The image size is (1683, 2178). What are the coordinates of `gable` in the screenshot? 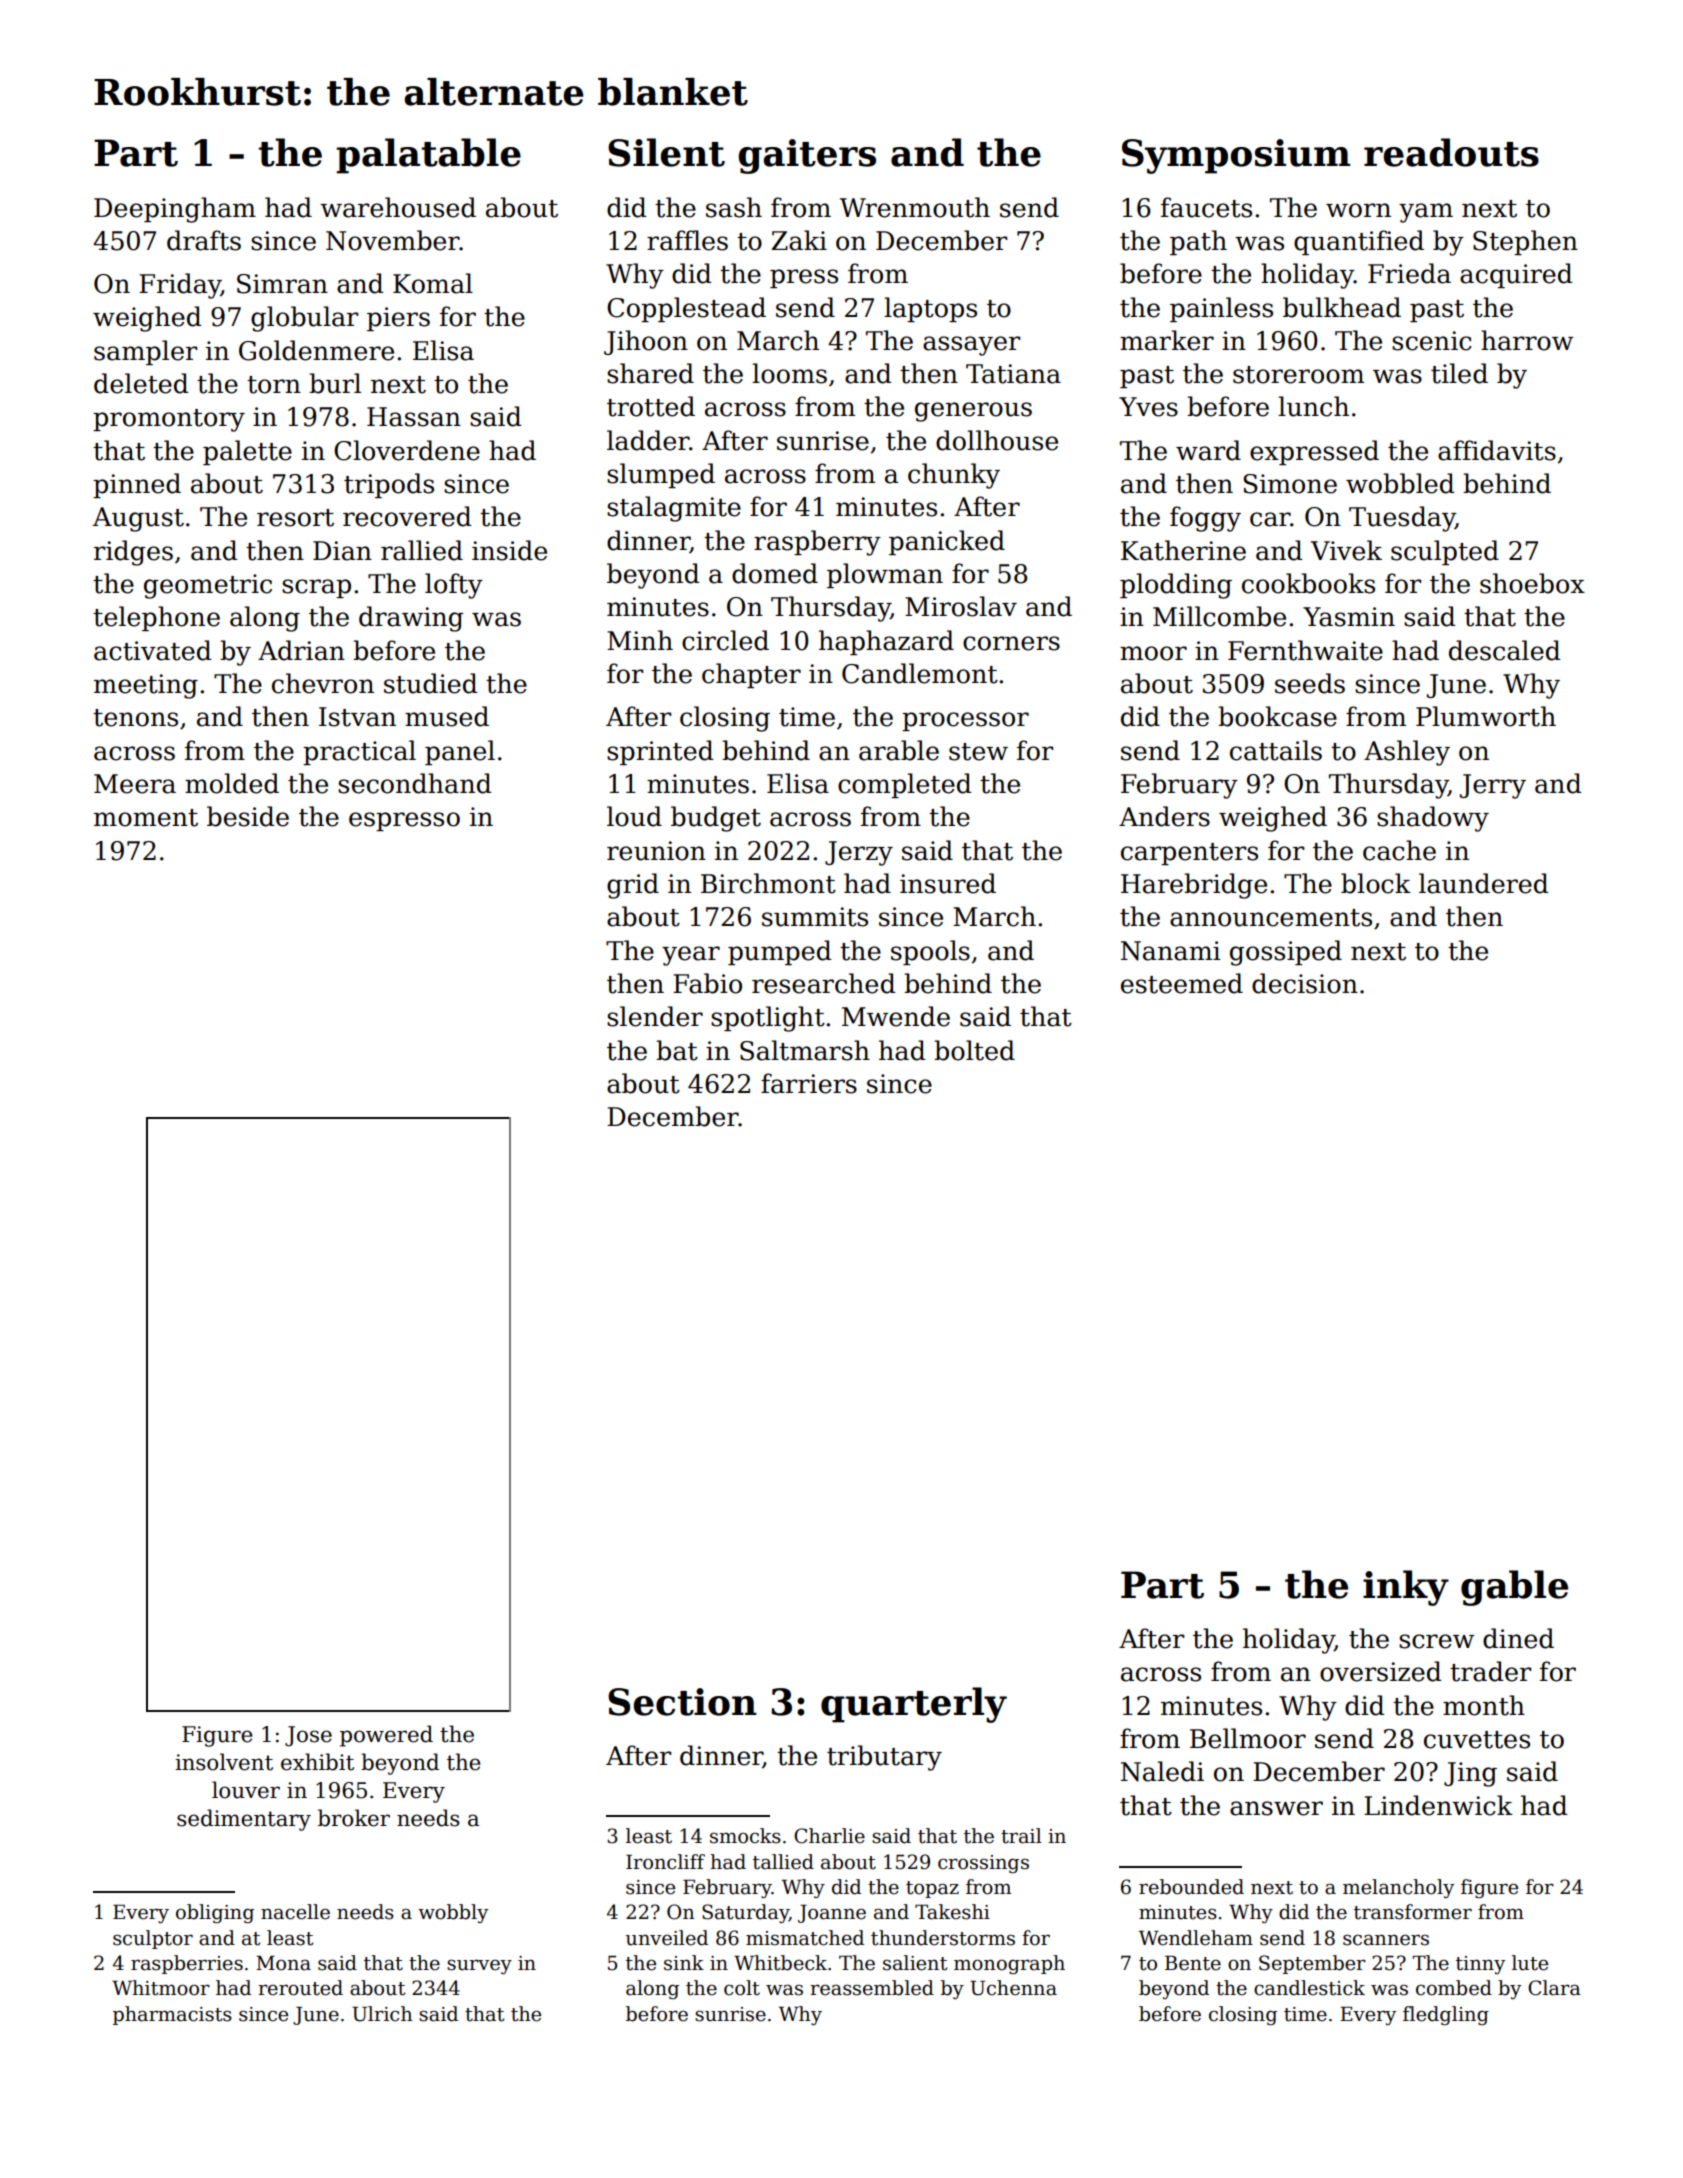 It's located at (1514, 1588).
